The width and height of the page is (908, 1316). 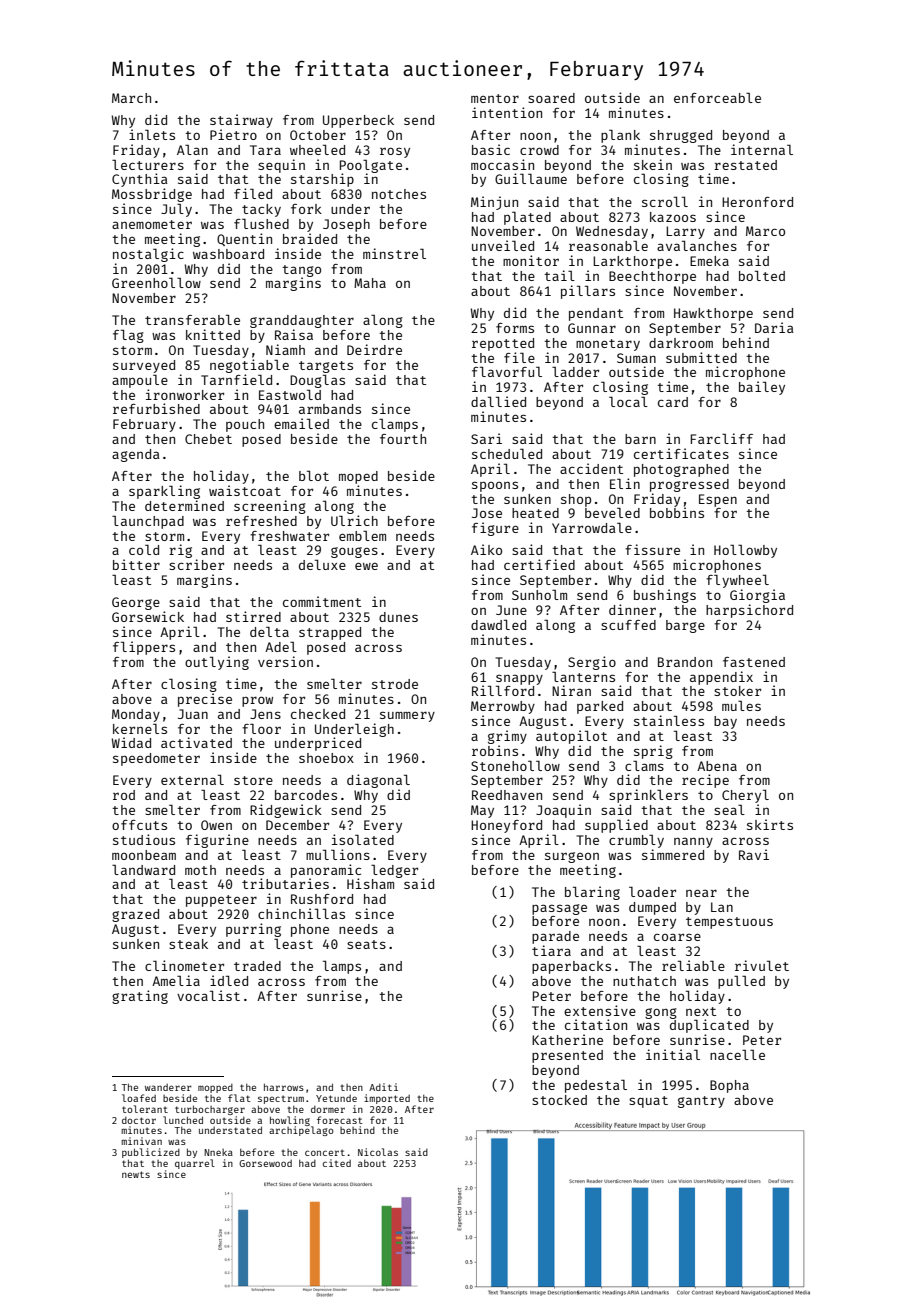 I want to click on stairway, so click(x=241, y=121).
